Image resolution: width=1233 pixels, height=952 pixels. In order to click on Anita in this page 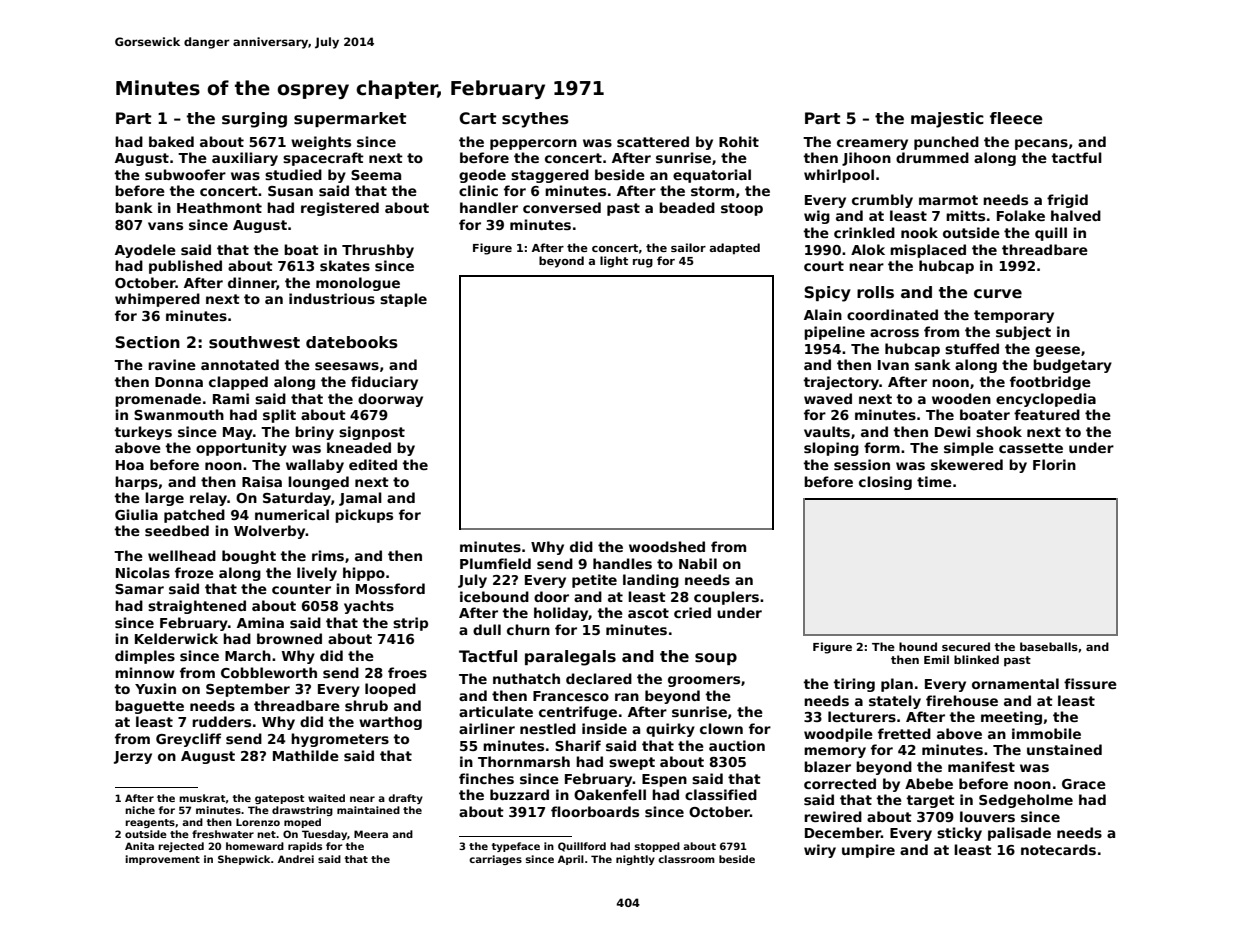, I will do `click(139, 846)`.
